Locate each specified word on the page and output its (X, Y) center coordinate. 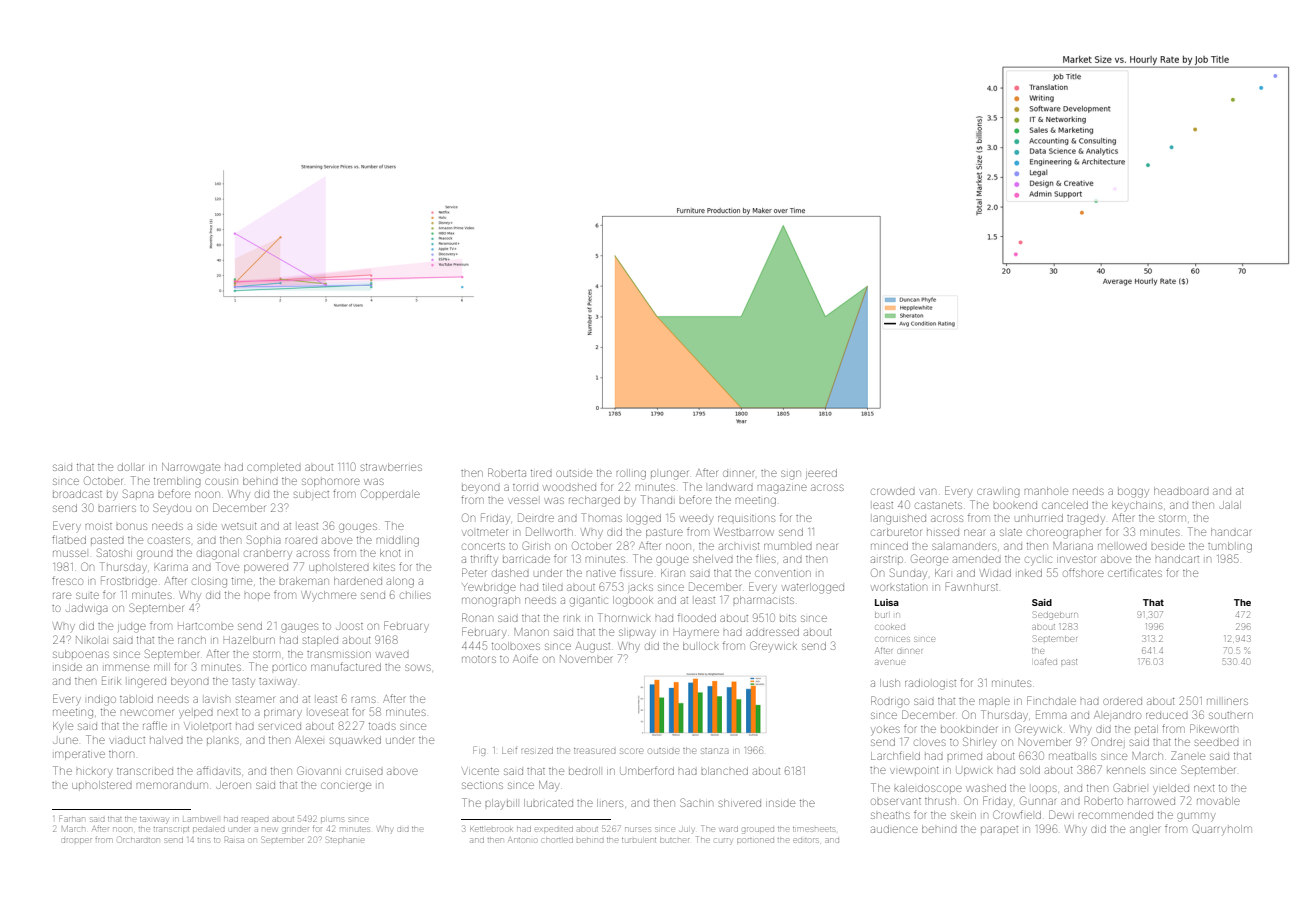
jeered (821, 474)
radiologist (930, 684)
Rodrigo (890, 702)
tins (204, 840)
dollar (131, 467)
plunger (669, 475)
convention (783, 573)
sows (418, 667)
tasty (243, 682)
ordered (1122, 701)
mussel (69, 553)
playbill (501, 803)
